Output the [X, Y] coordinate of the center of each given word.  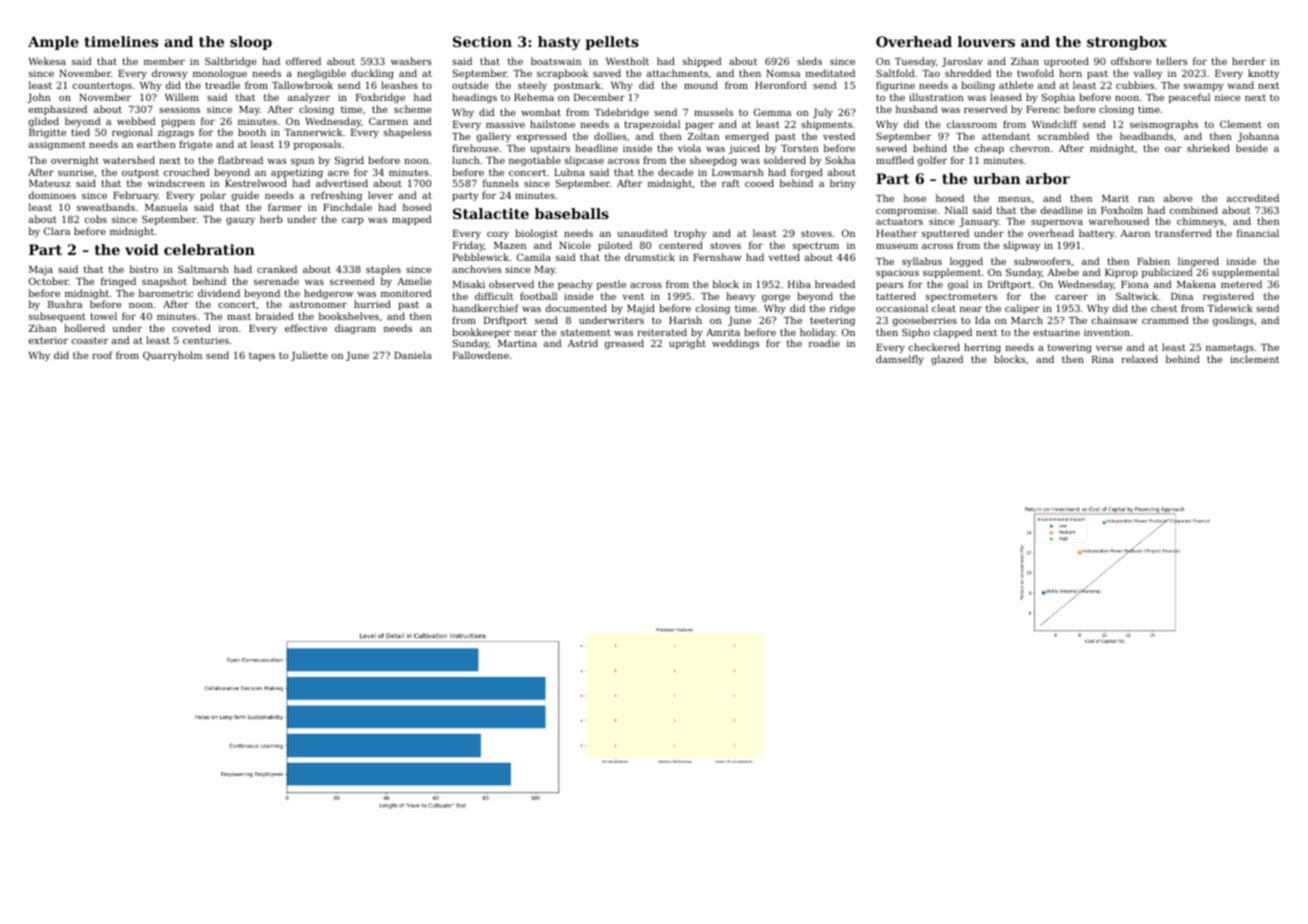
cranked [277, 269]
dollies [610, 136]
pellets [612, 43]
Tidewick [1230, 308]
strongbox [1127, 43]
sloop [251, 43]
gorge [776, 298]
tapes [262, 356]
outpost [140, 173]
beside [1252, 148]
